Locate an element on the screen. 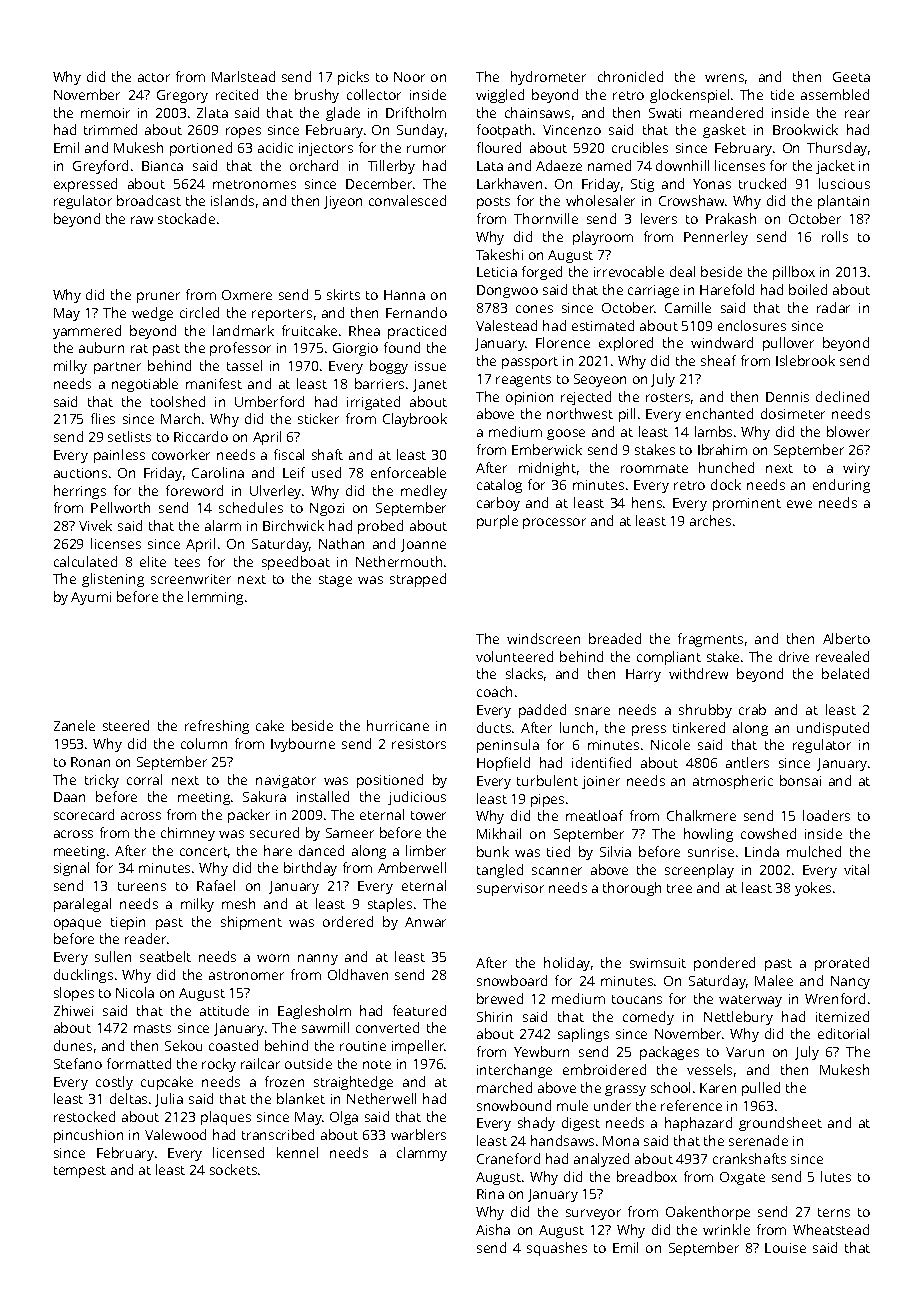  strapped is located at coordinates (418, 580).
